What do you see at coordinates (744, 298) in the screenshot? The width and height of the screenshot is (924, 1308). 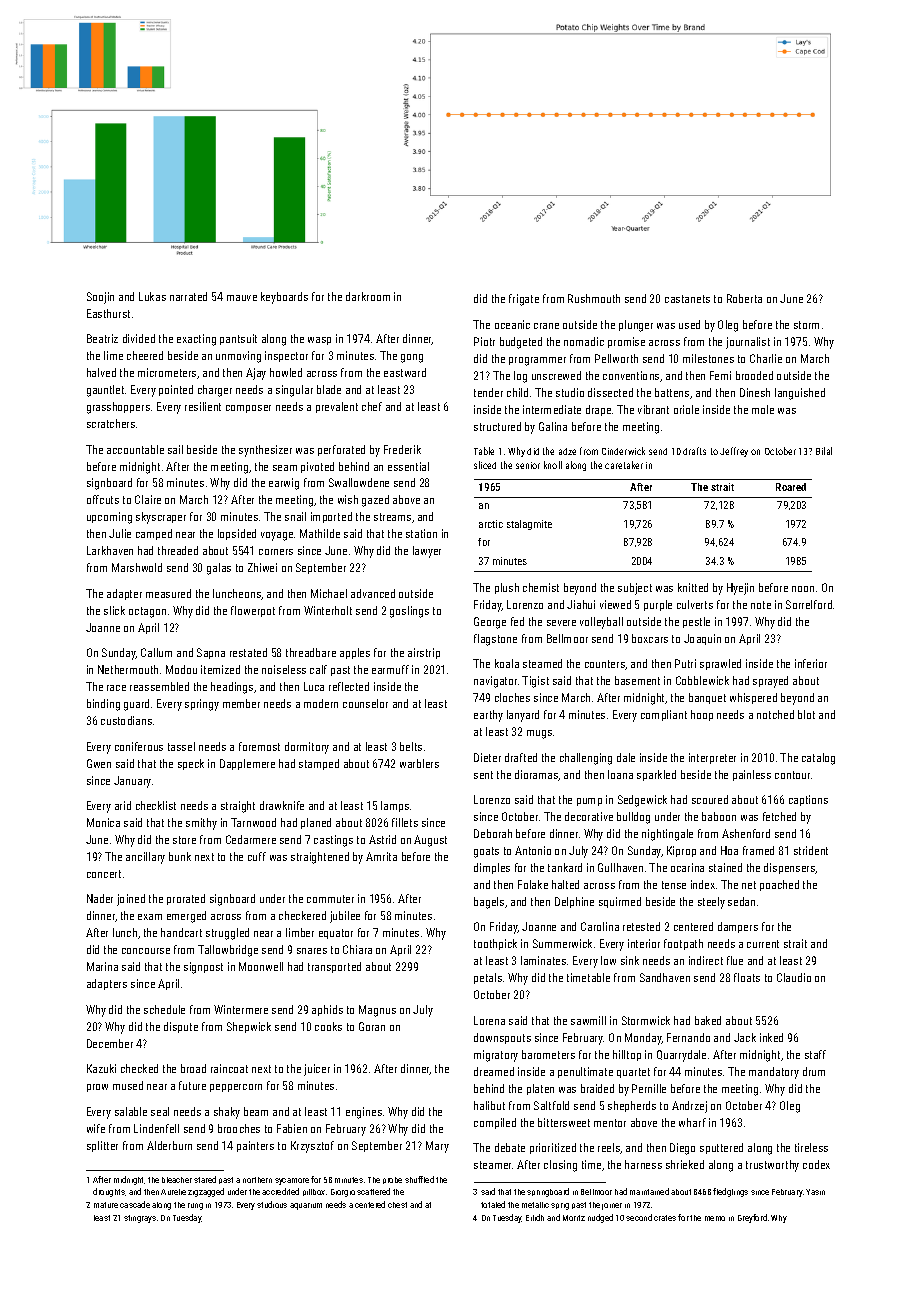 I see `Roberta` at bounding box center [744, 298].
